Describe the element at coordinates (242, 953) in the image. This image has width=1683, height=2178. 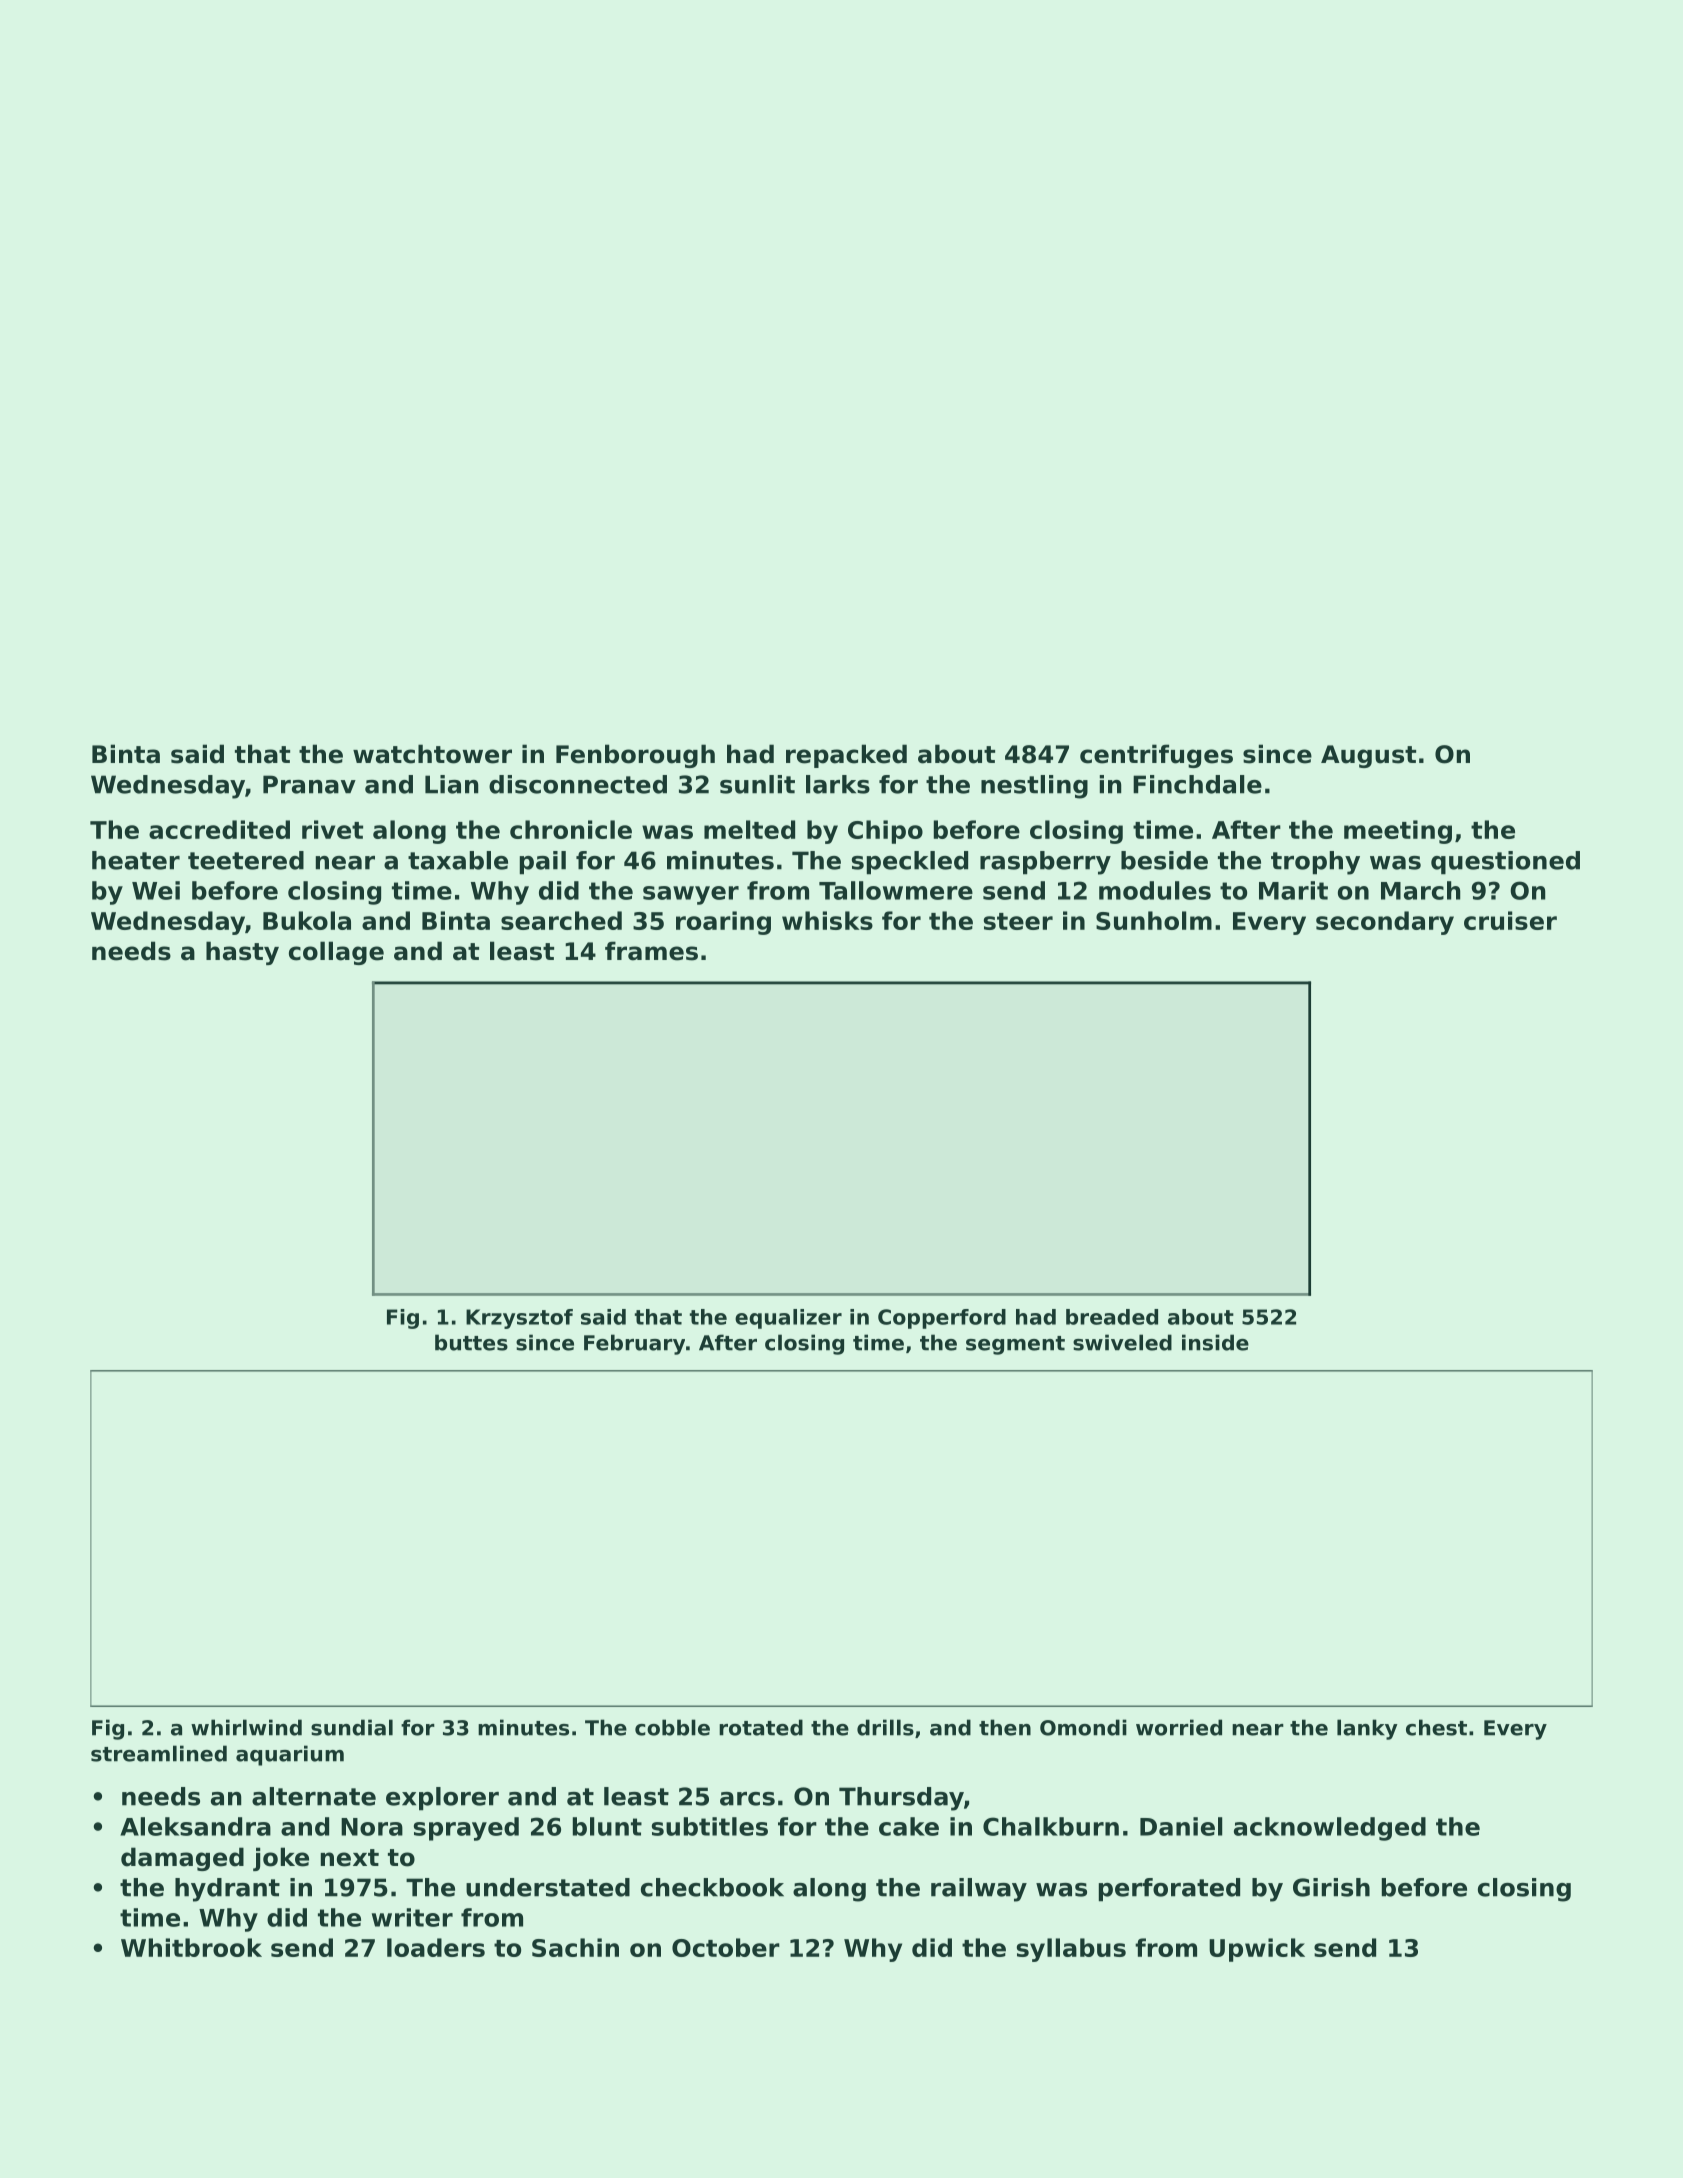
I see `hasty` at that location.
